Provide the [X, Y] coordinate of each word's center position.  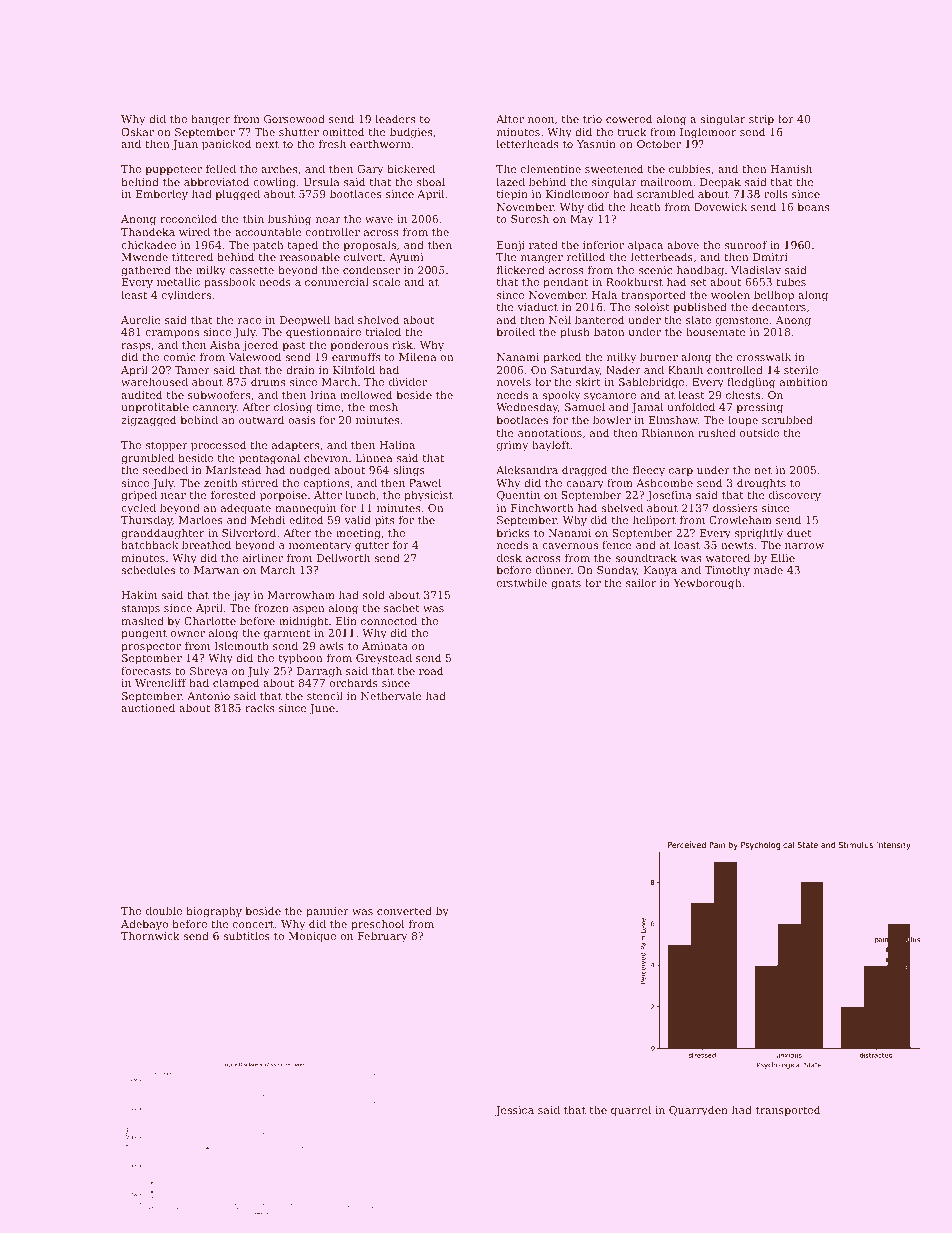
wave [379, 220]
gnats [566, 584]
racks [259, 707]
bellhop [774, 296]
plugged [237, 195]
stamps [140, 609]
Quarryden [698, 1111]
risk [402, 344]
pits [384, 521]
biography [214, 912]
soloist [652, 306]
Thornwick [150, 936]
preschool [377, 925]
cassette [252, 270]
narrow [804, 546]
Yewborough [707, 584]
